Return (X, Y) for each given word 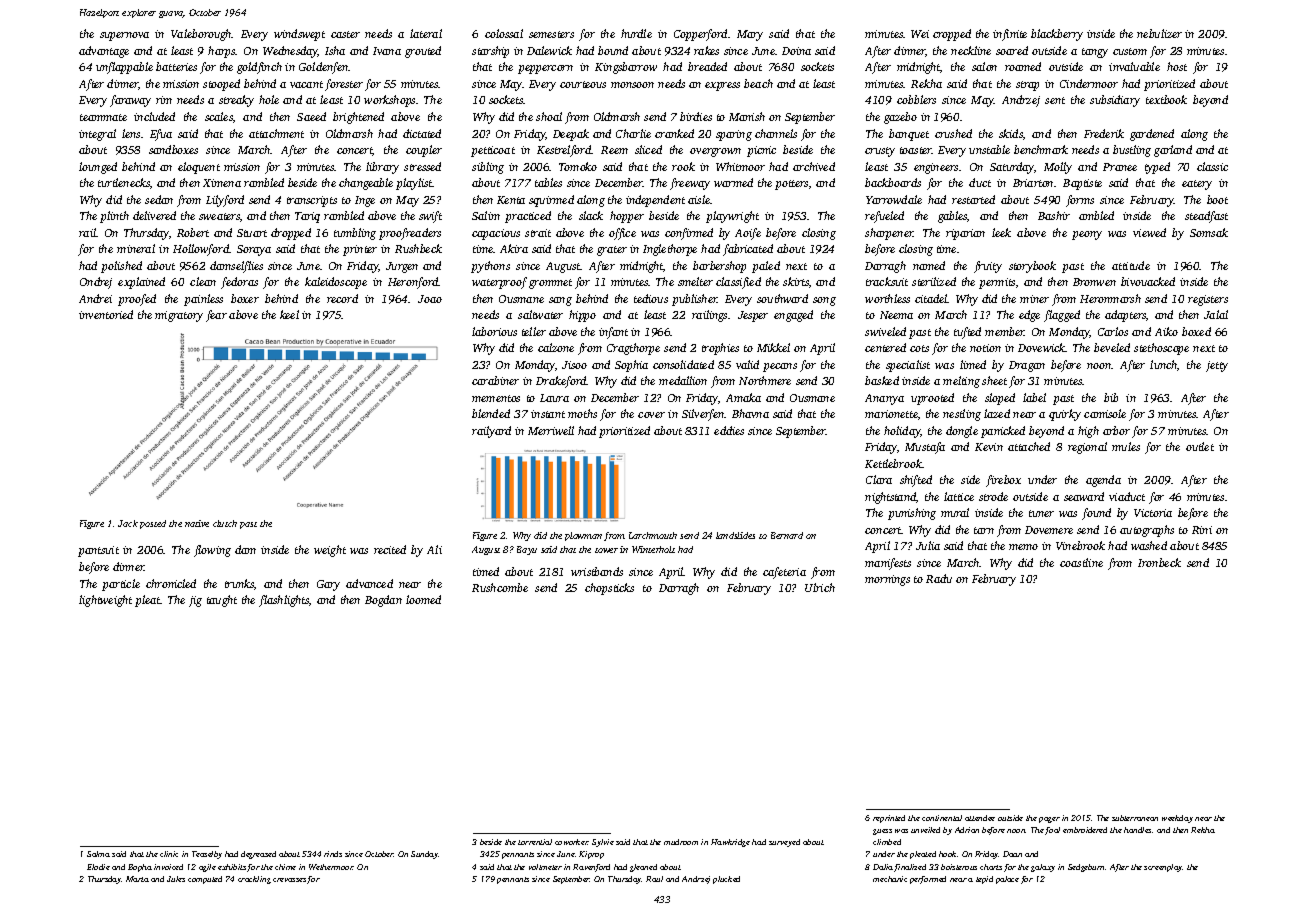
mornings (887, 580)
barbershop (719, 267)
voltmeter (545, 867)
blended (491, 413)
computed (205, 880)
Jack (128, 523)
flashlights (284, 601)
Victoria (1153, 513)
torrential (535, 842)
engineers (936, 168)
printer (360, 250)
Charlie (633, 133)
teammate (103, 117)
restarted (973, 199)
